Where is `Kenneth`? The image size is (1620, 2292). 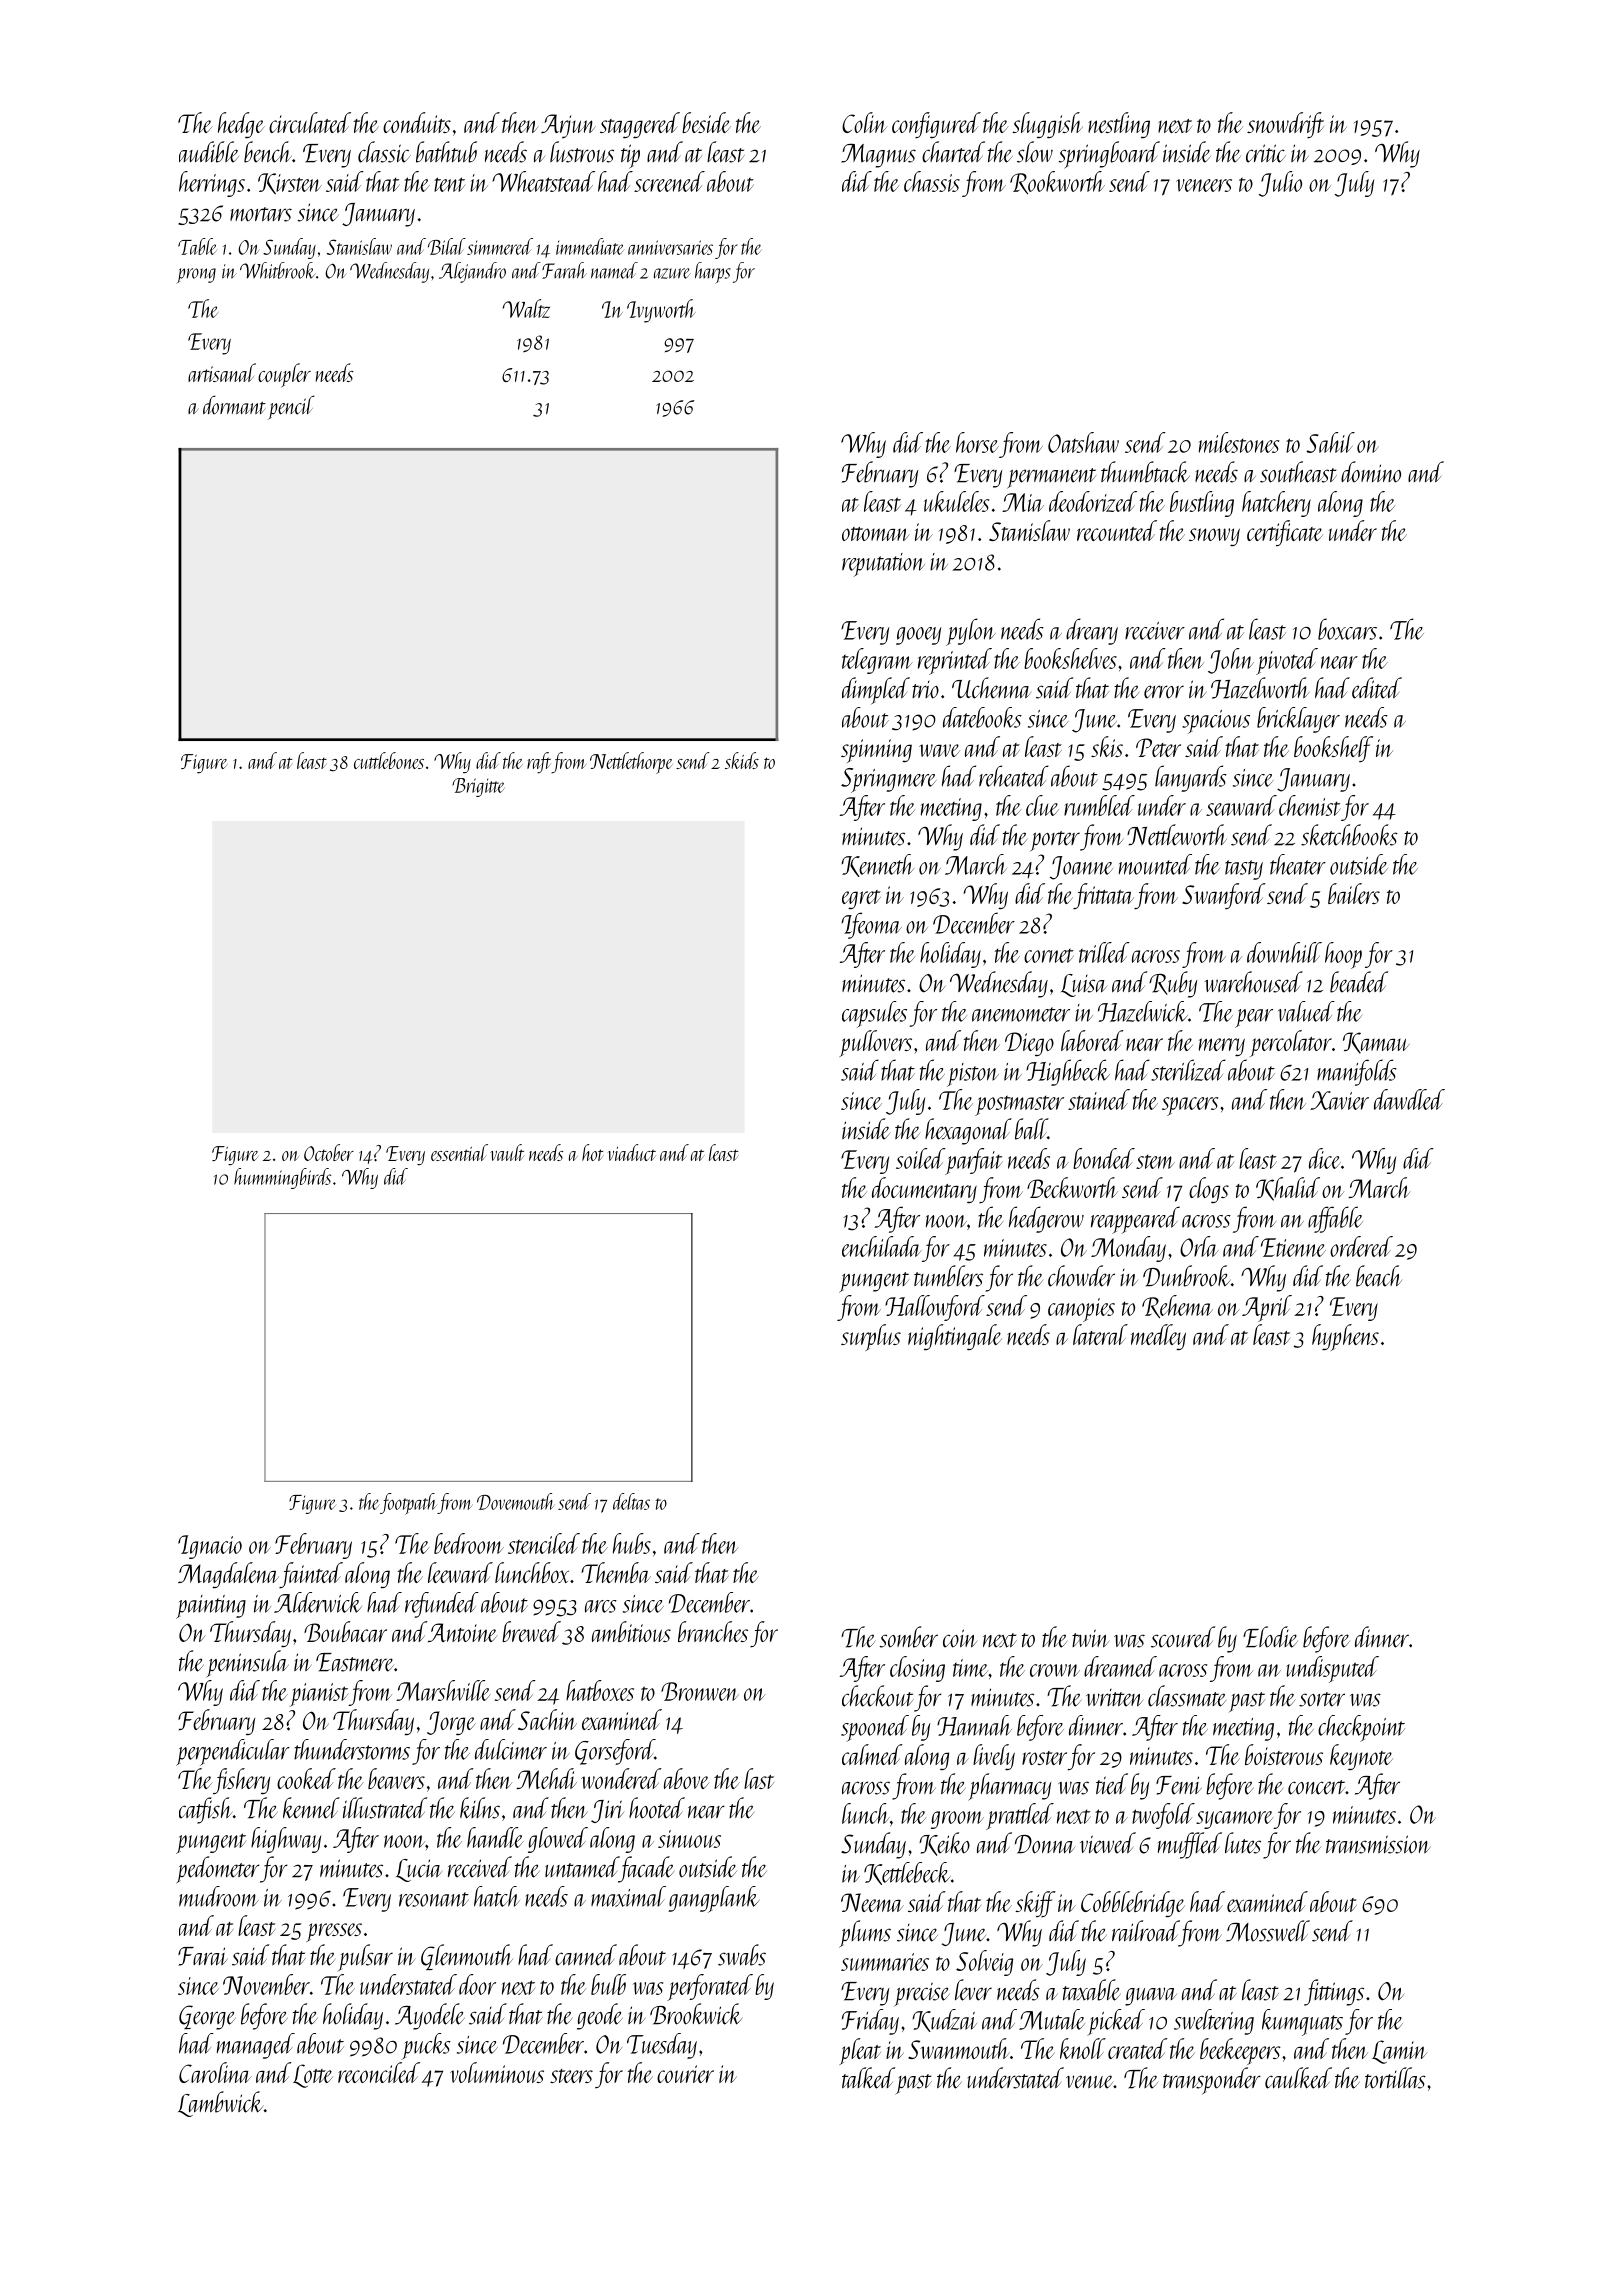
Kenneth is located at coordinates (877, 865).
